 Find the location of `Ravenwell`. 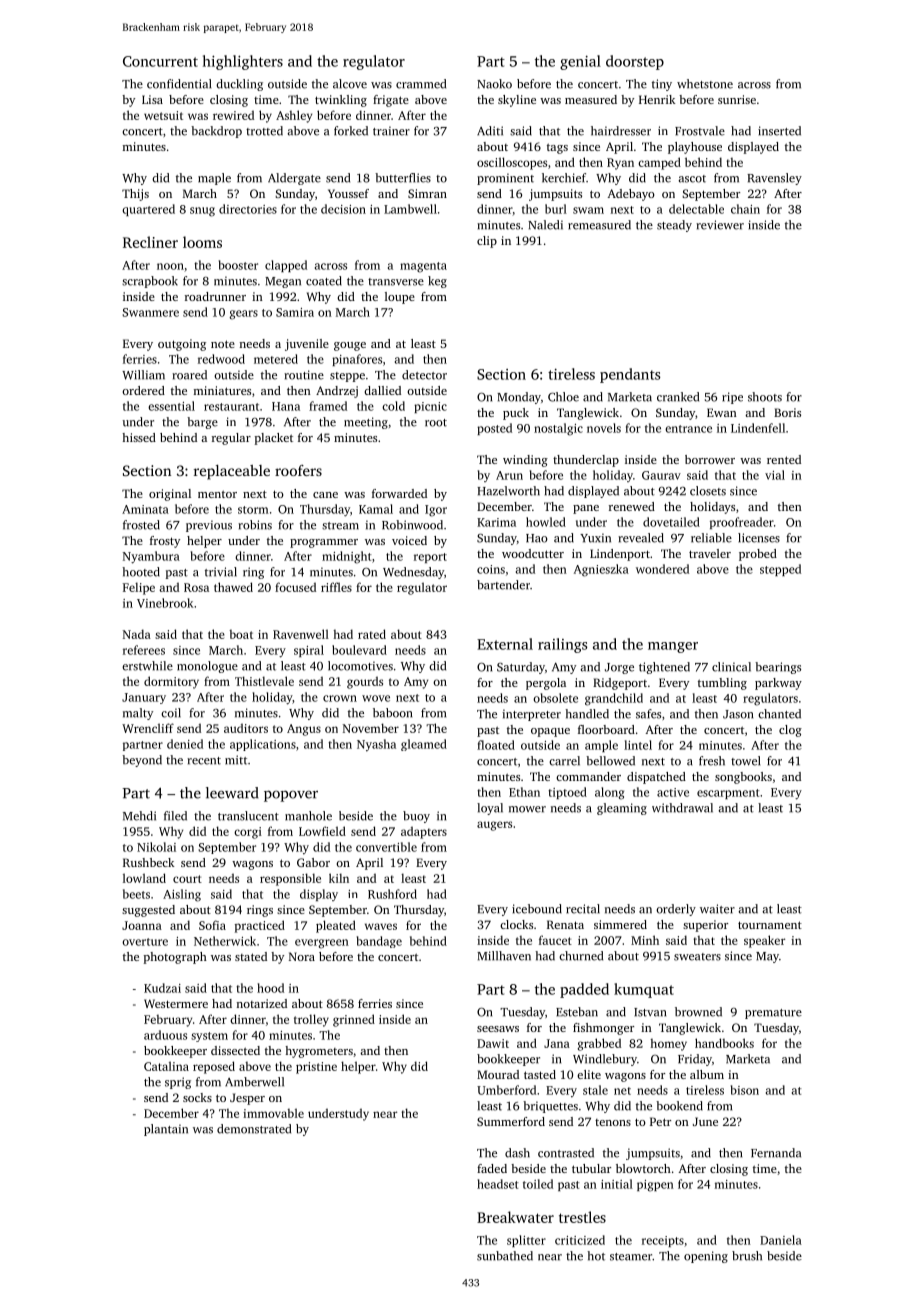

Ravenwell is located at coordinates (301, 634).
